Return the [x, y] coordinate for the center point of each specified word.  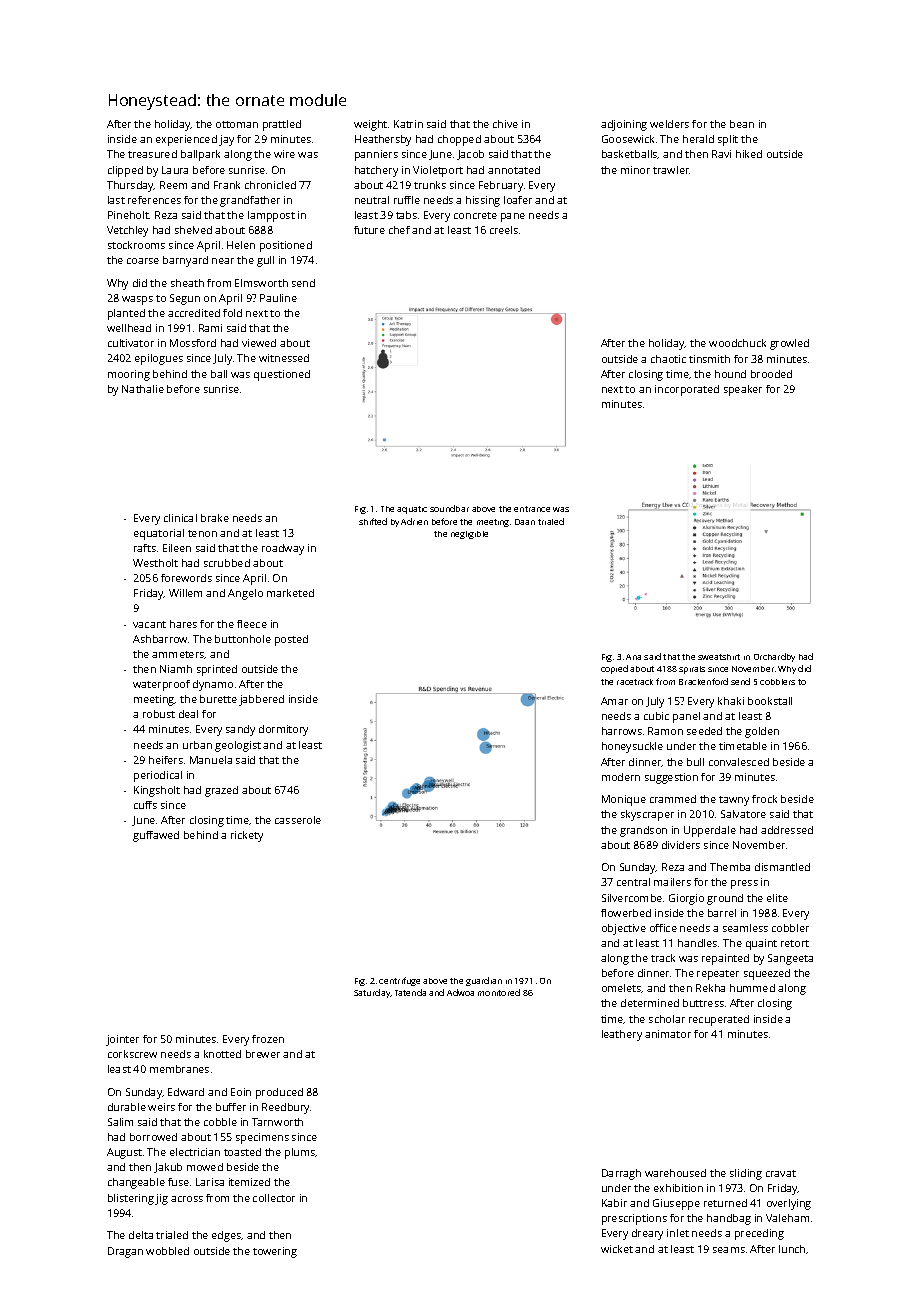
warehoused [675, 1173]
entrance [532, 509]
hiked [749, 154]
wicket [617, 1249]
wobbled [167, 1251]
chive [505, 124]
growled [789, 344]
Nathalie [143, 389]
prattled [282, 125]
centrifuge [399, 981]
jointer [122, 1040]
